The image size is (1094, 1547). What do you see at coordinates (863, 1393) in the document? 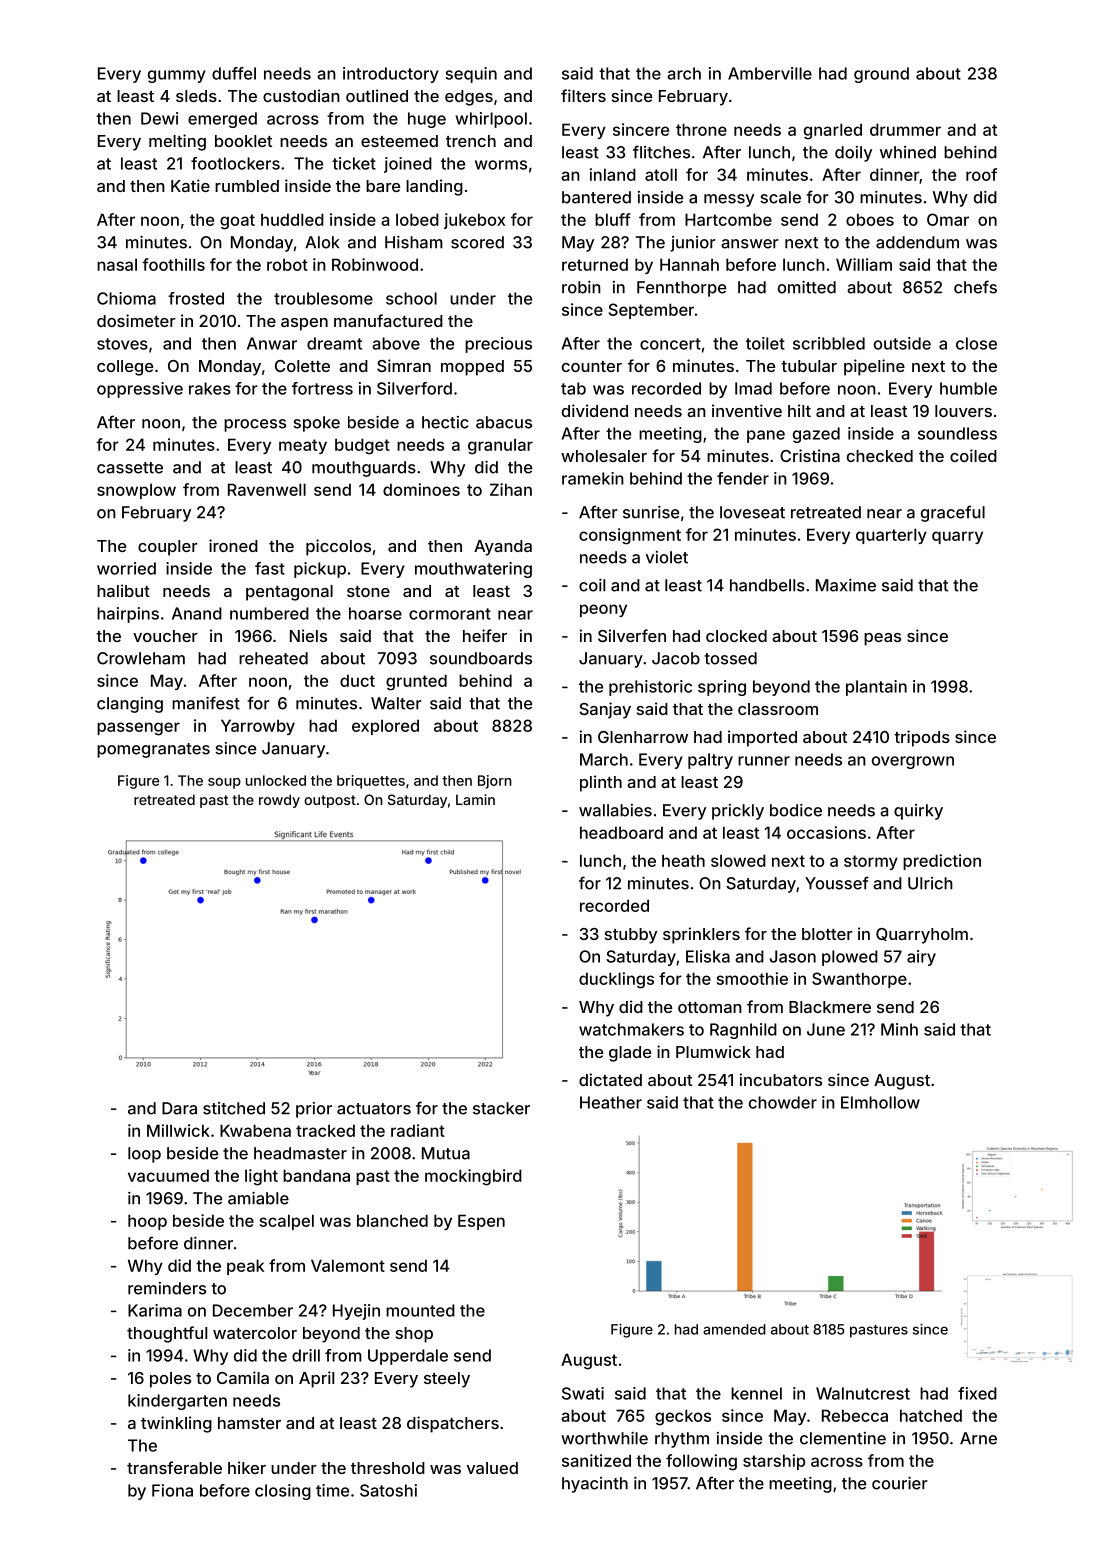
I see `Walnutcrest` at bounding box center [863, 1393].
